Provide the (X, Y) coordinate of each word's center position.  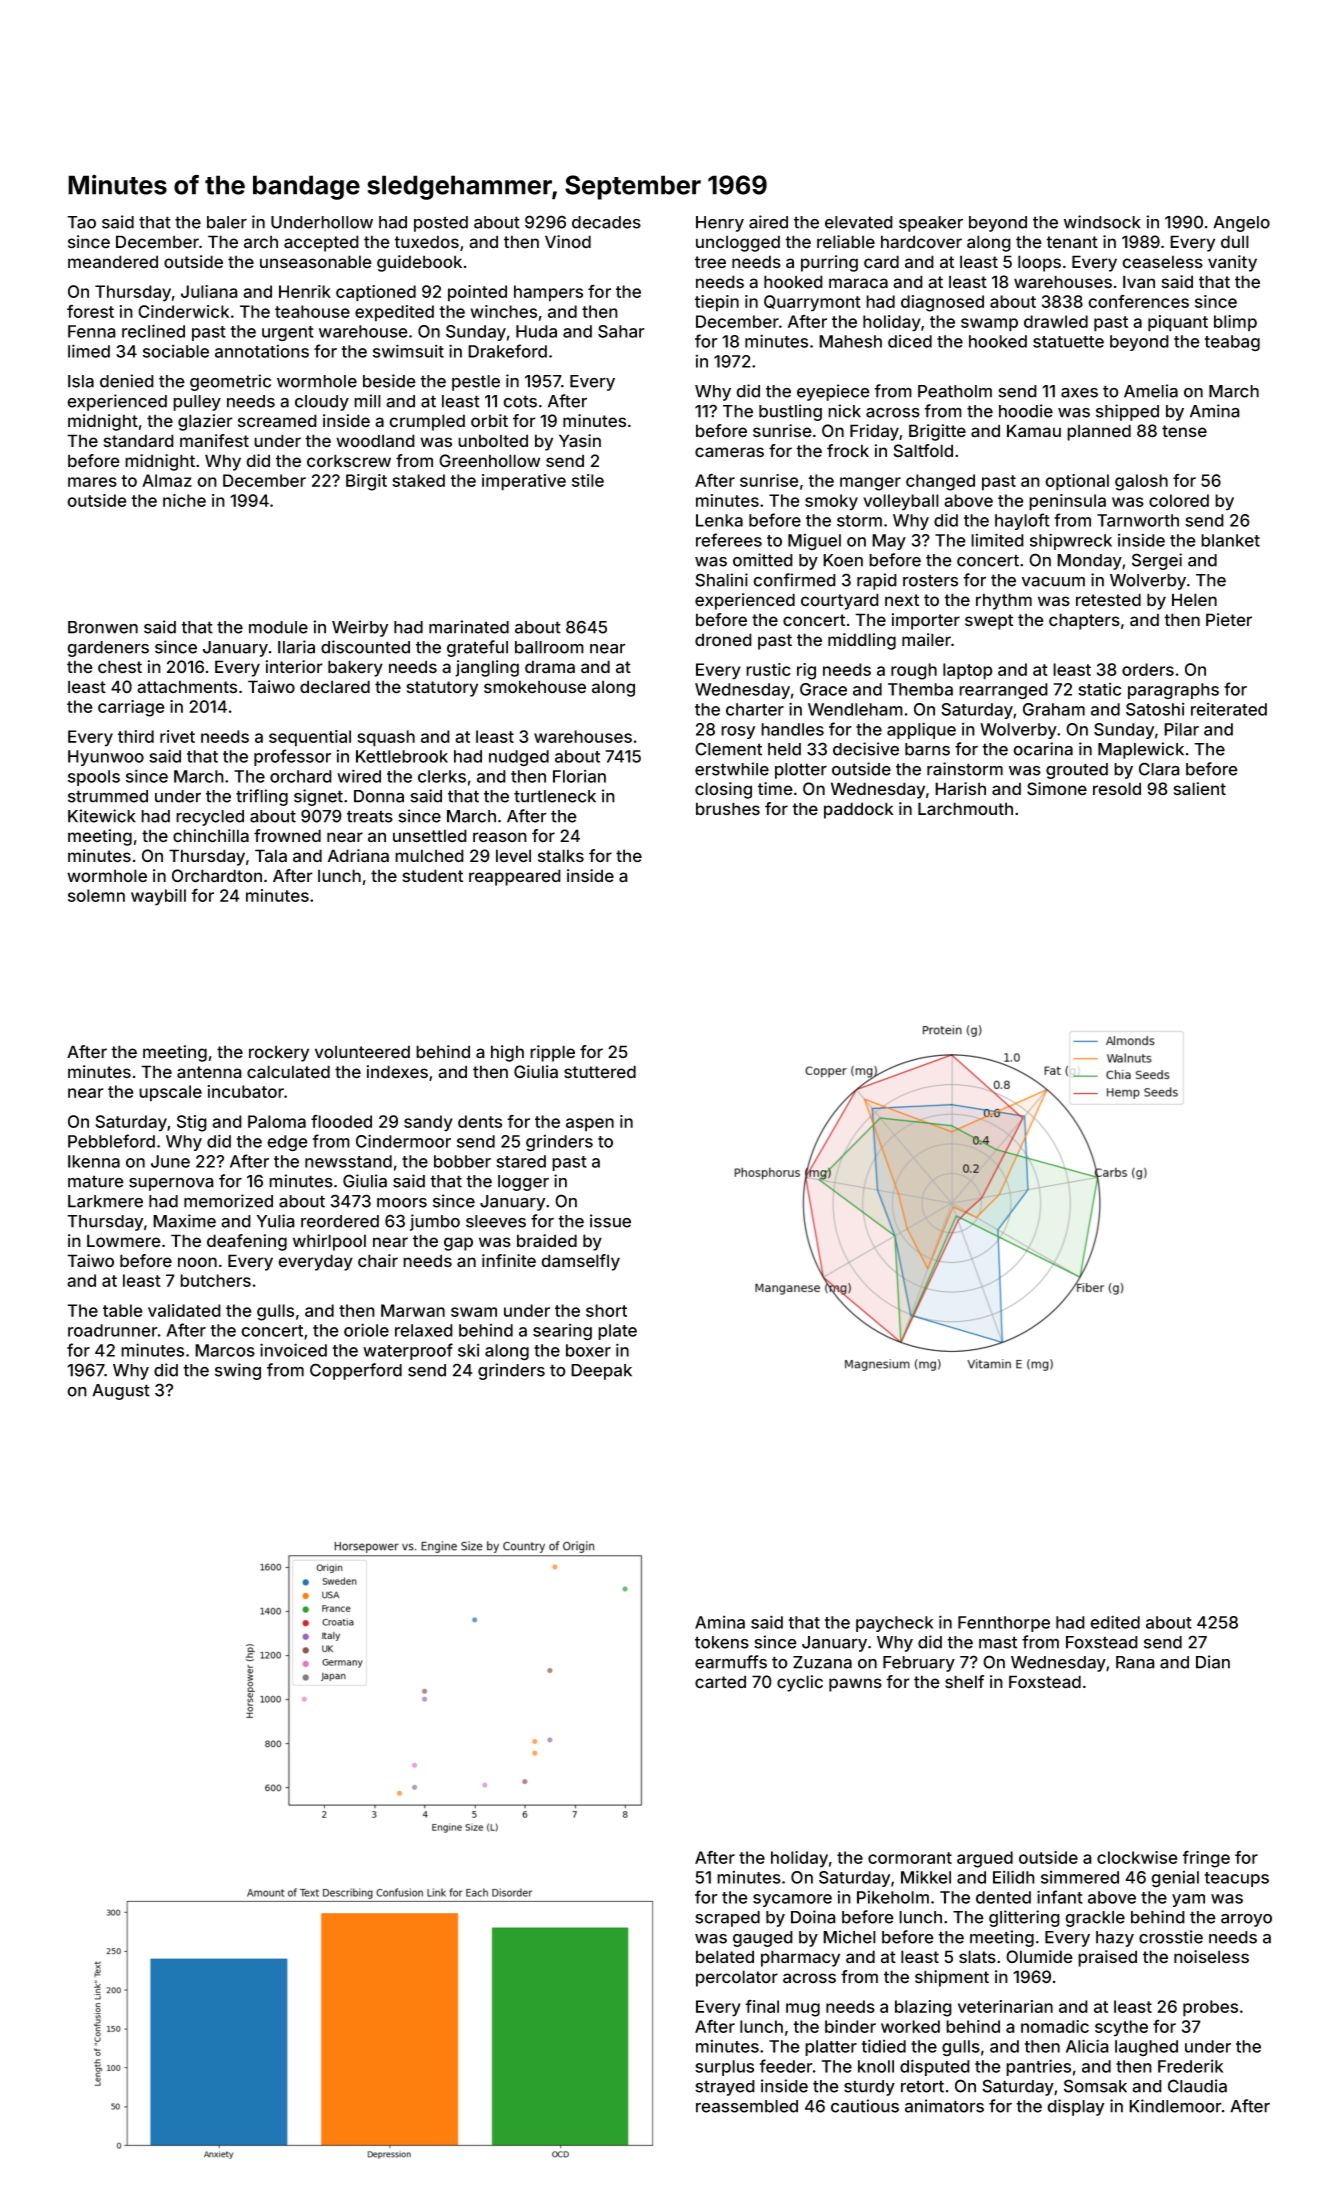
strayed (725, 2088)
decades (606, 222)
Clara (1159, 769)
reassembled (747, 2106)
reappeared (515, 877)
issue (610, 1221)
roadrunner (113, 1330)
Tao (81, 222)
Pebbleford (111, 1141)
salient (1199, 789)
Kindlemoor (1175, 2106)
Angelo (1241, 224)
